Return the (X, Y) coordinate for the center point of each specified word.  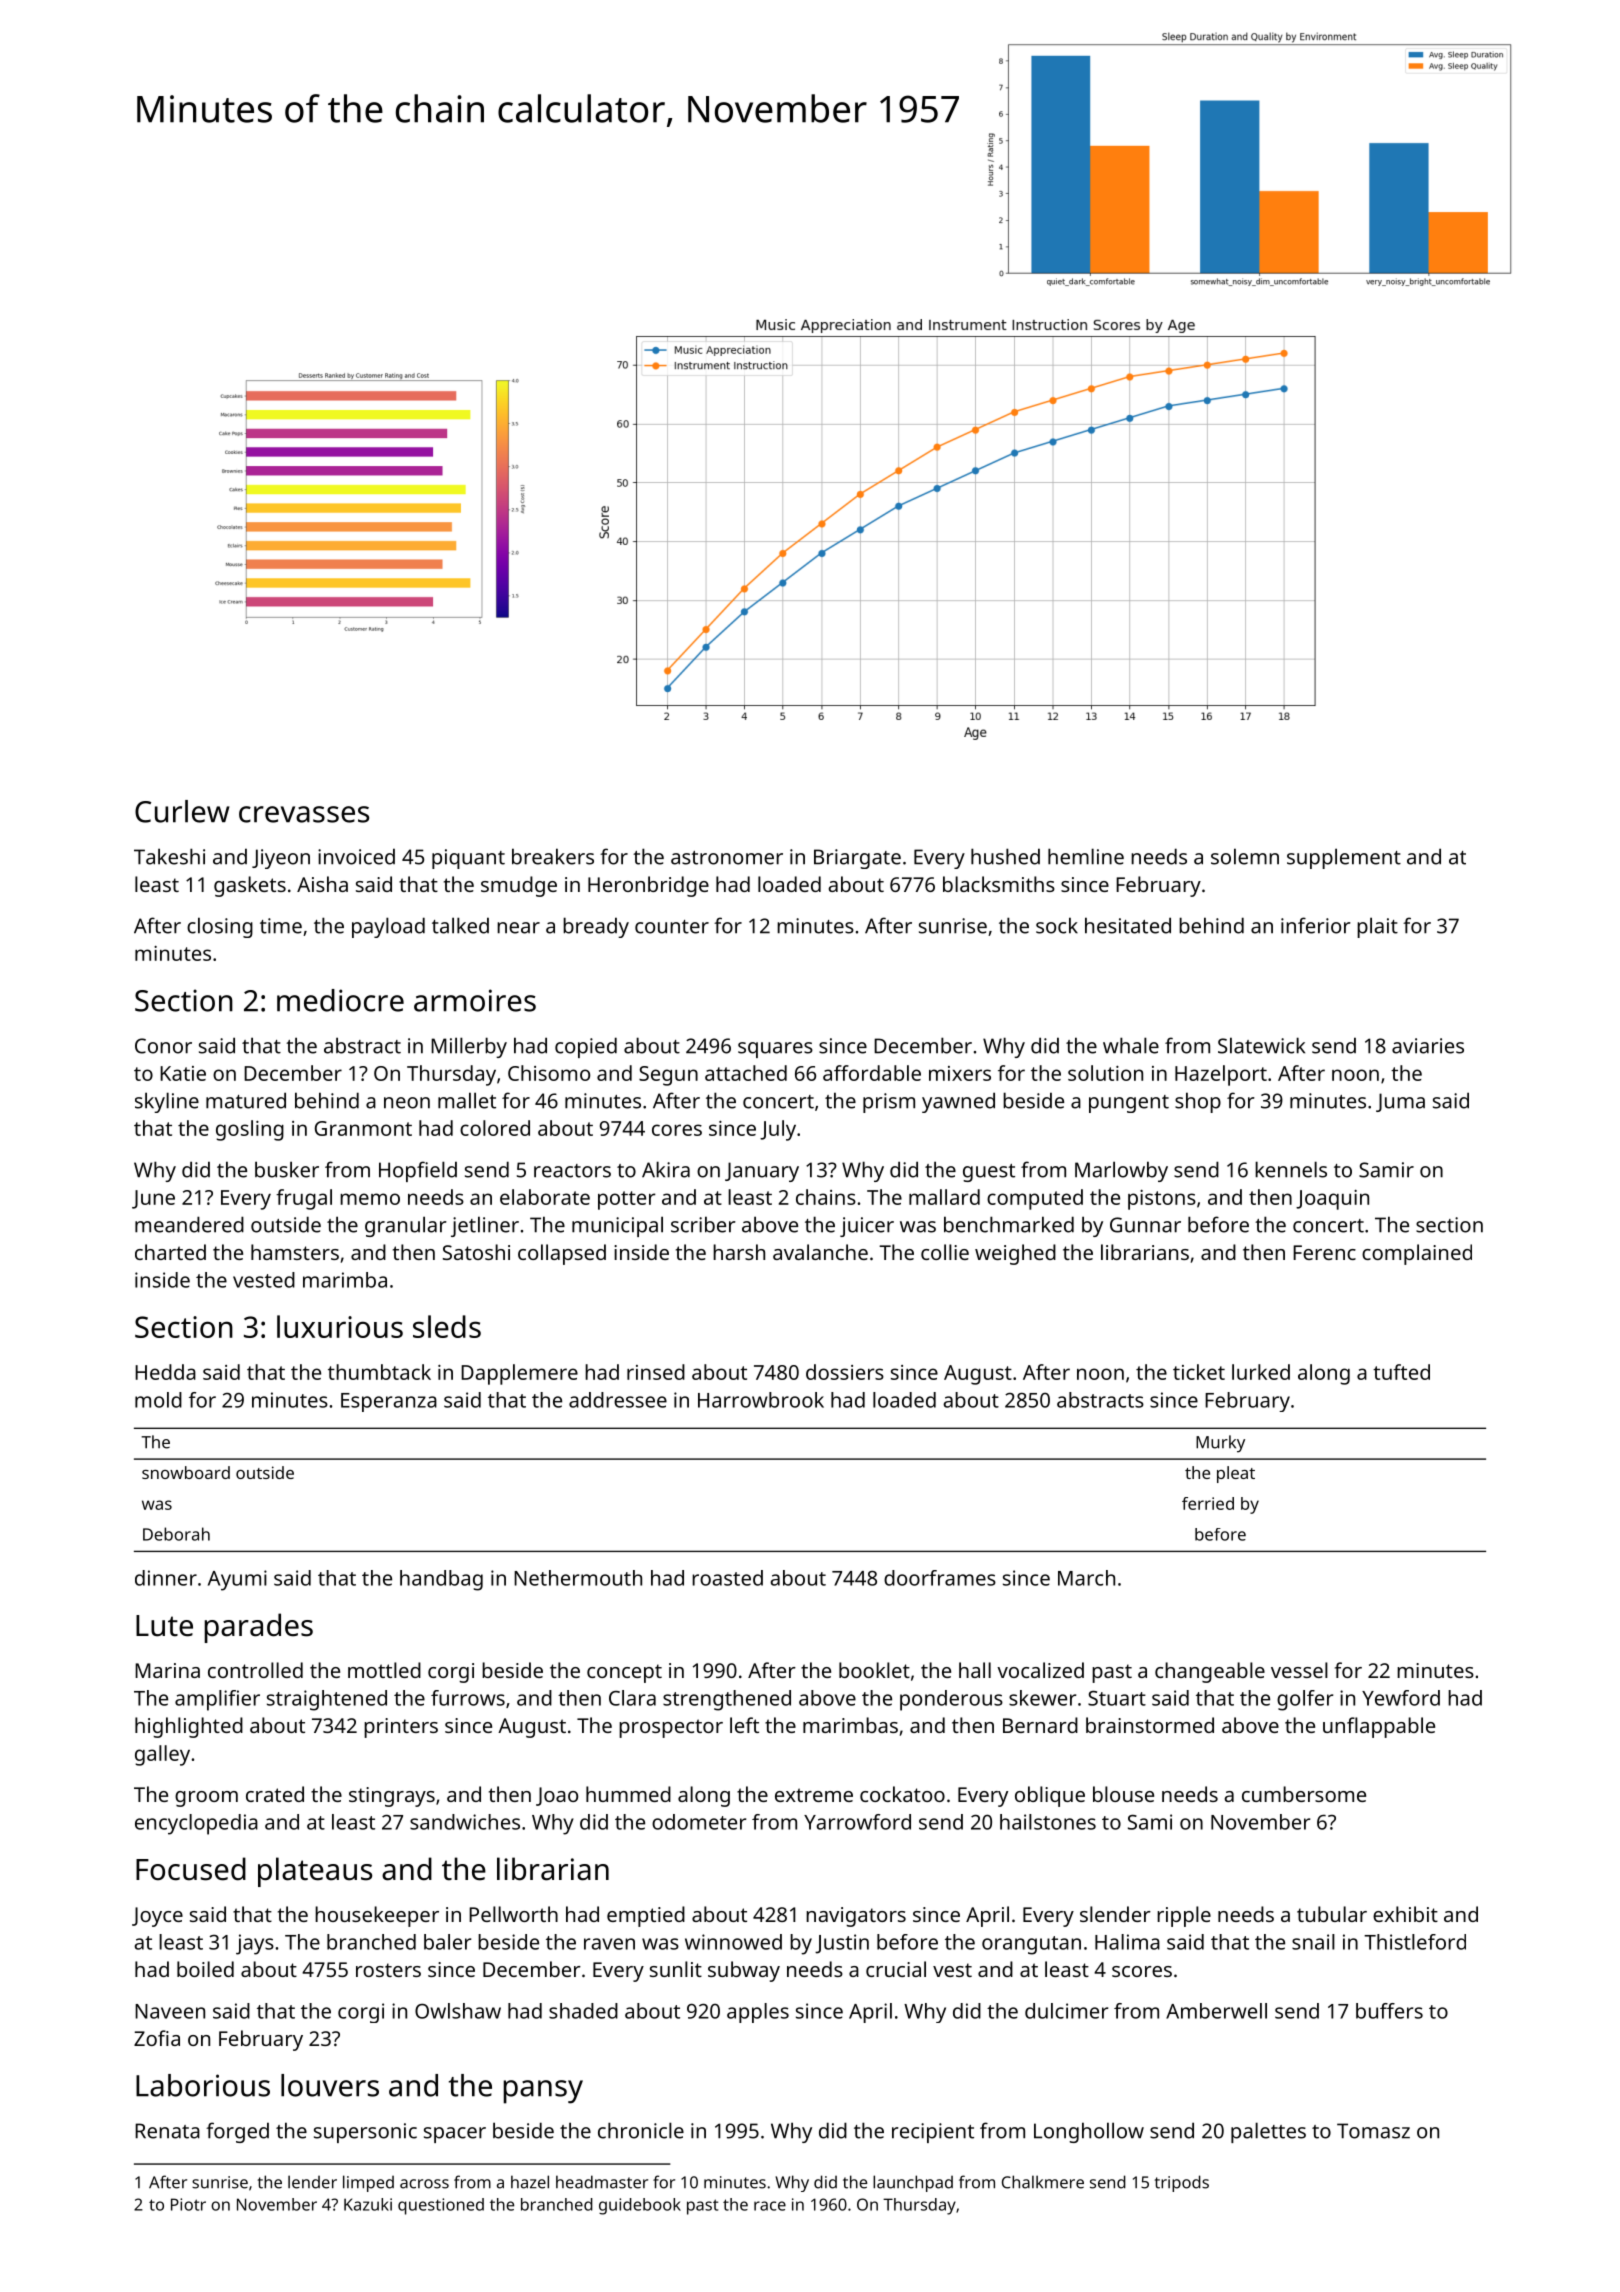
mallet (467, 1100)
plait (1377, 927)
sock (1057, 925)
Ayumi (237, 1580)
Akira (666, 1169)
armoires (475, 1000)
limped (368, 2183)
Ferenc (1324, 1252)
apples (758, 2013)
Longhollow (1089, 2132)
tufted (1401, 1372)
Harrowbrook (761, 1400)
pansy (543, 2092)
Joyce (157, 1917)
